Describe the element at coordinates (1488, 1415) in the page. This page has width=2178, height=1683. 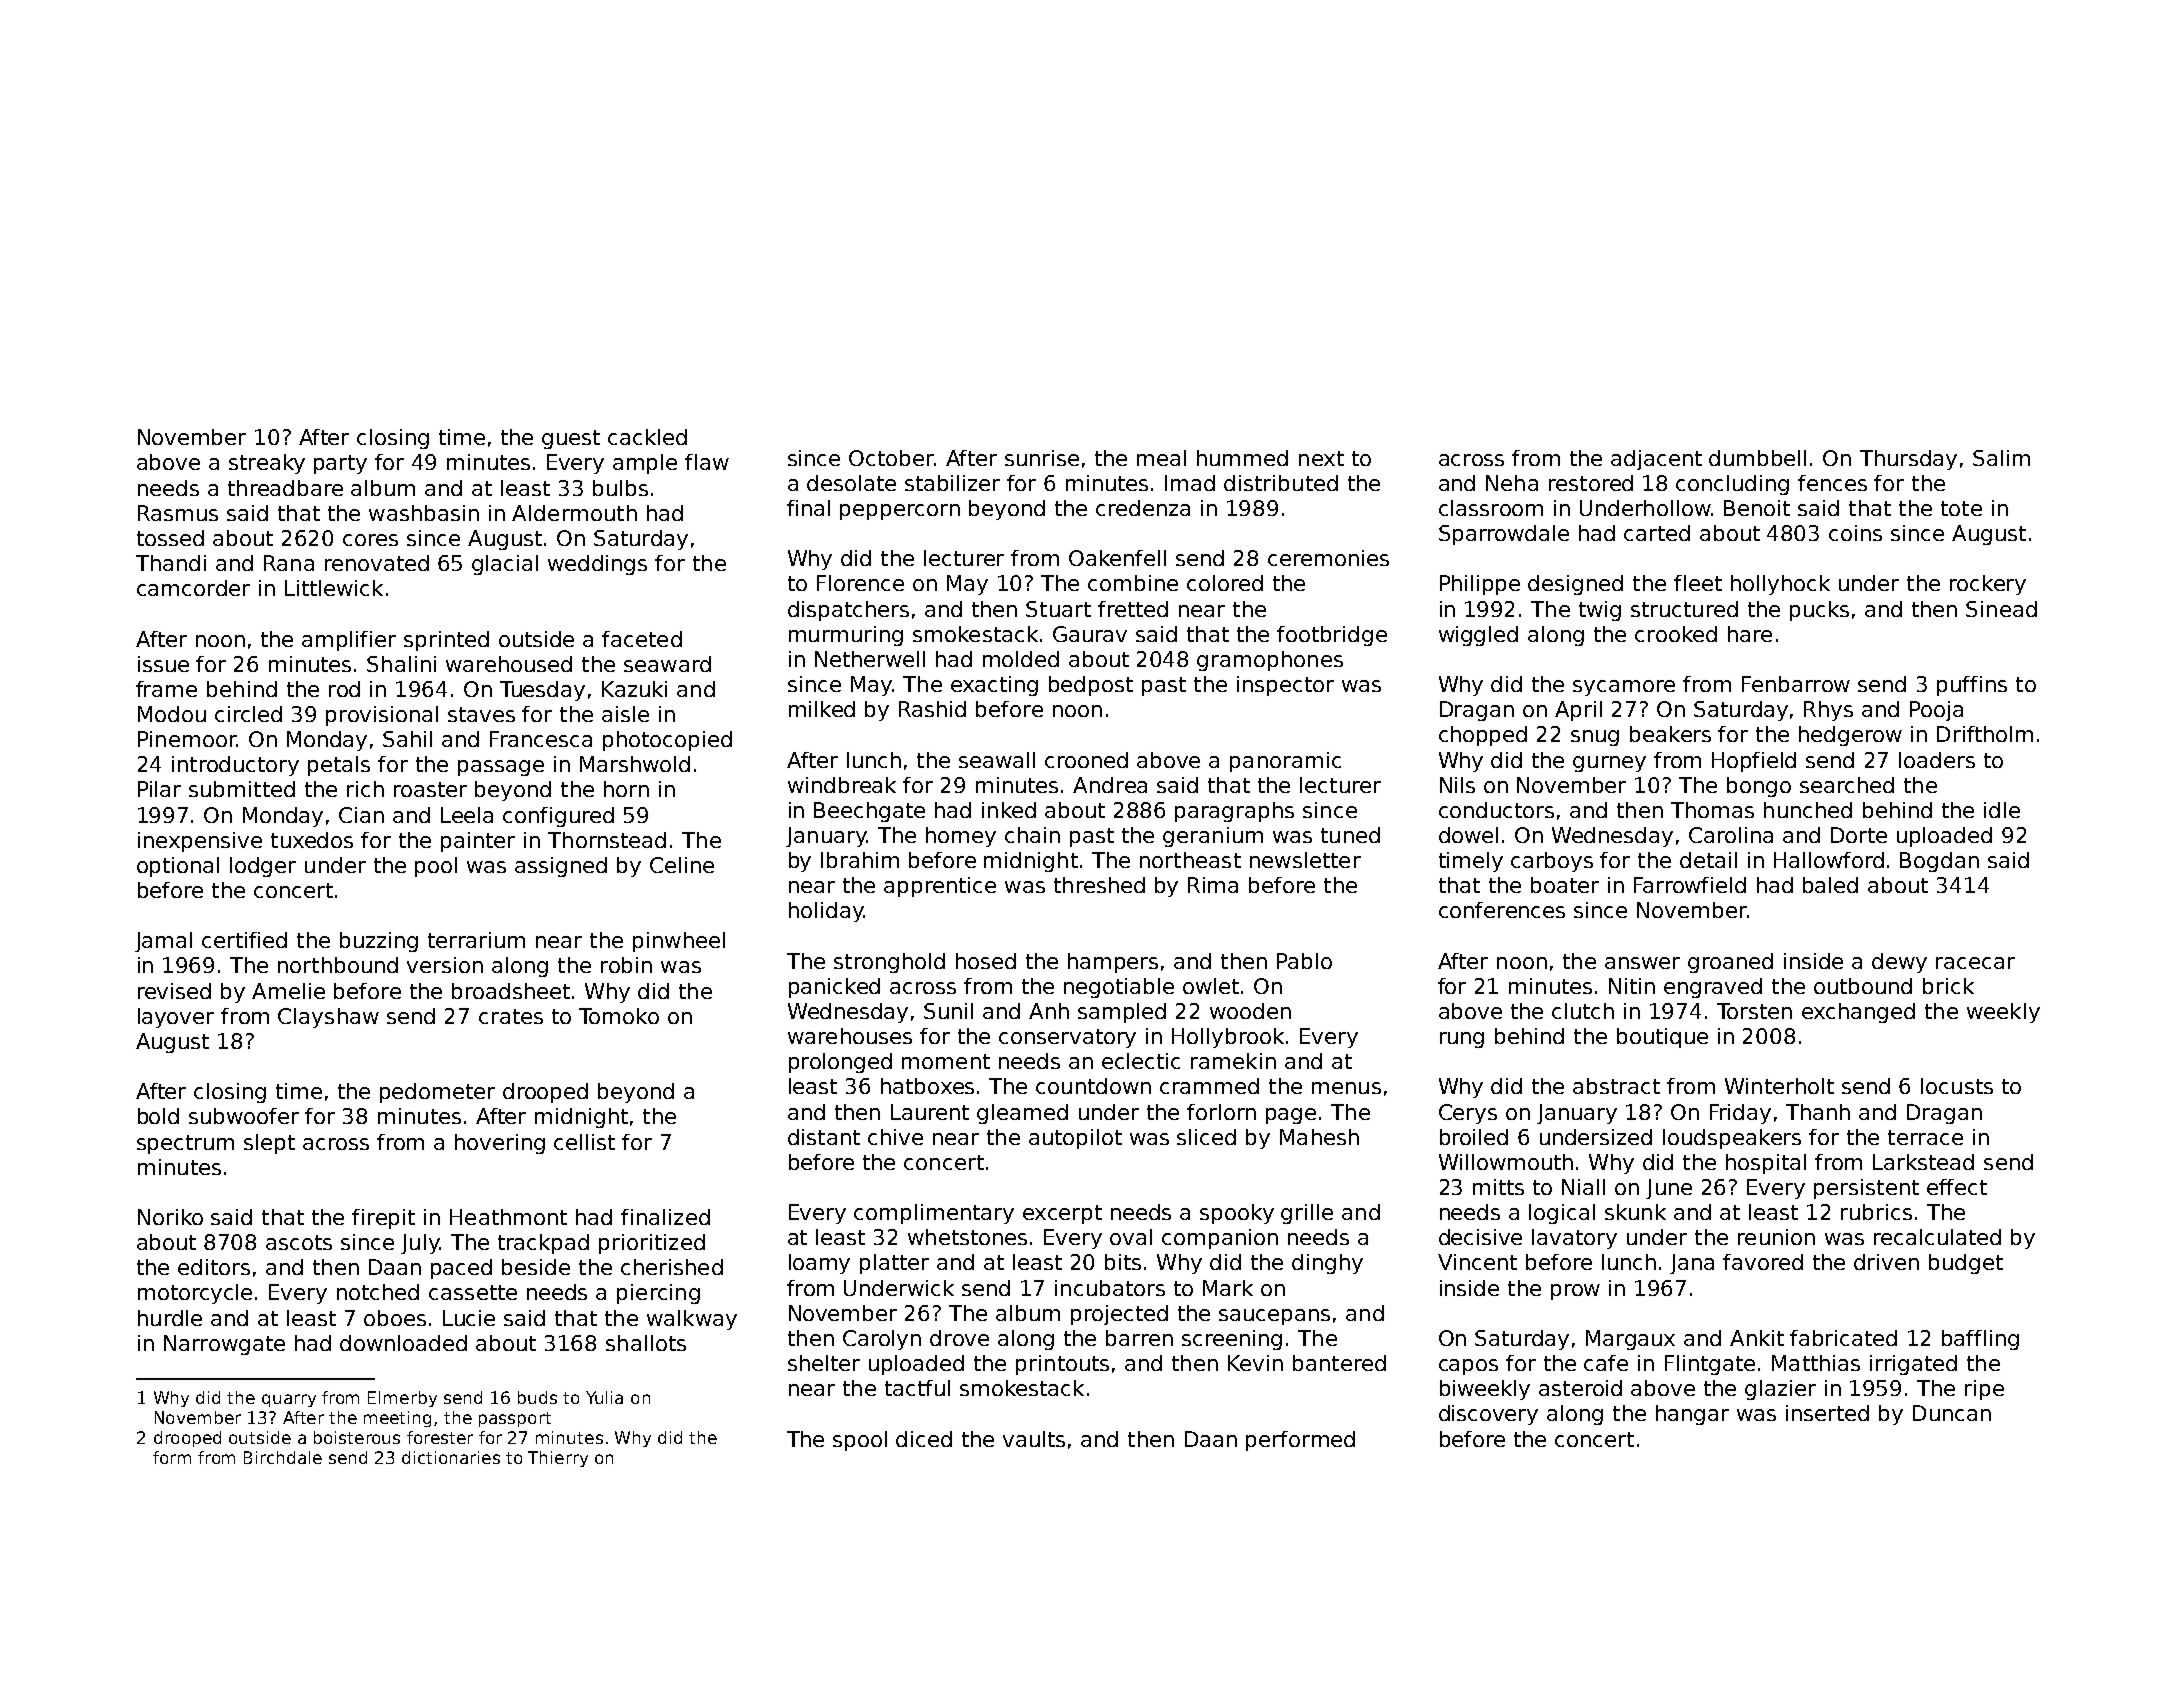
I see `discovery` at that location.
